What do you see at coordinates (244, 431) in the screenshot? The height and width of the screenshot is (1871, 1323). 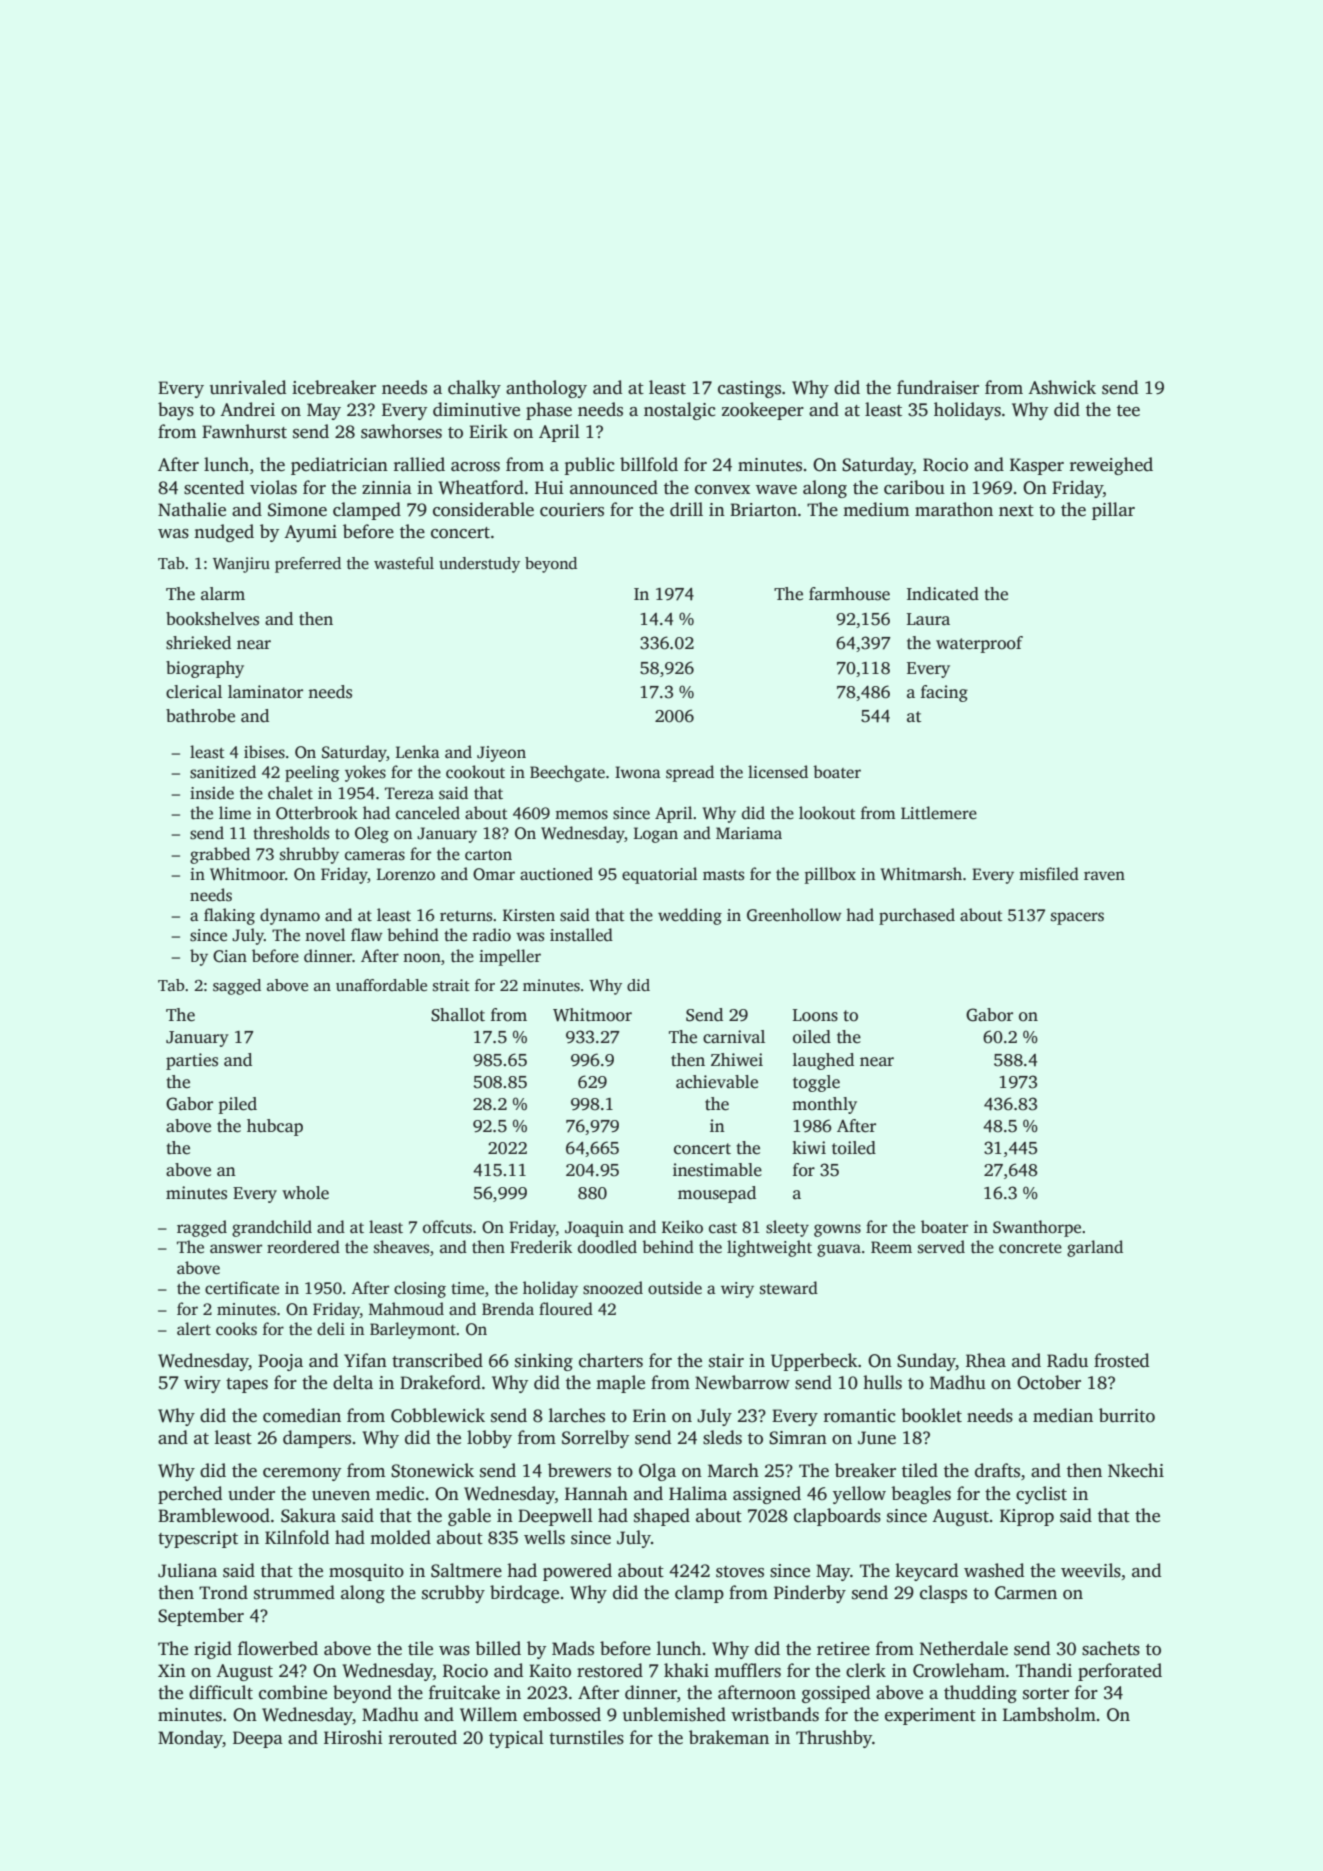 I see `Fawnhurst` at bounding box center [244, 431].
